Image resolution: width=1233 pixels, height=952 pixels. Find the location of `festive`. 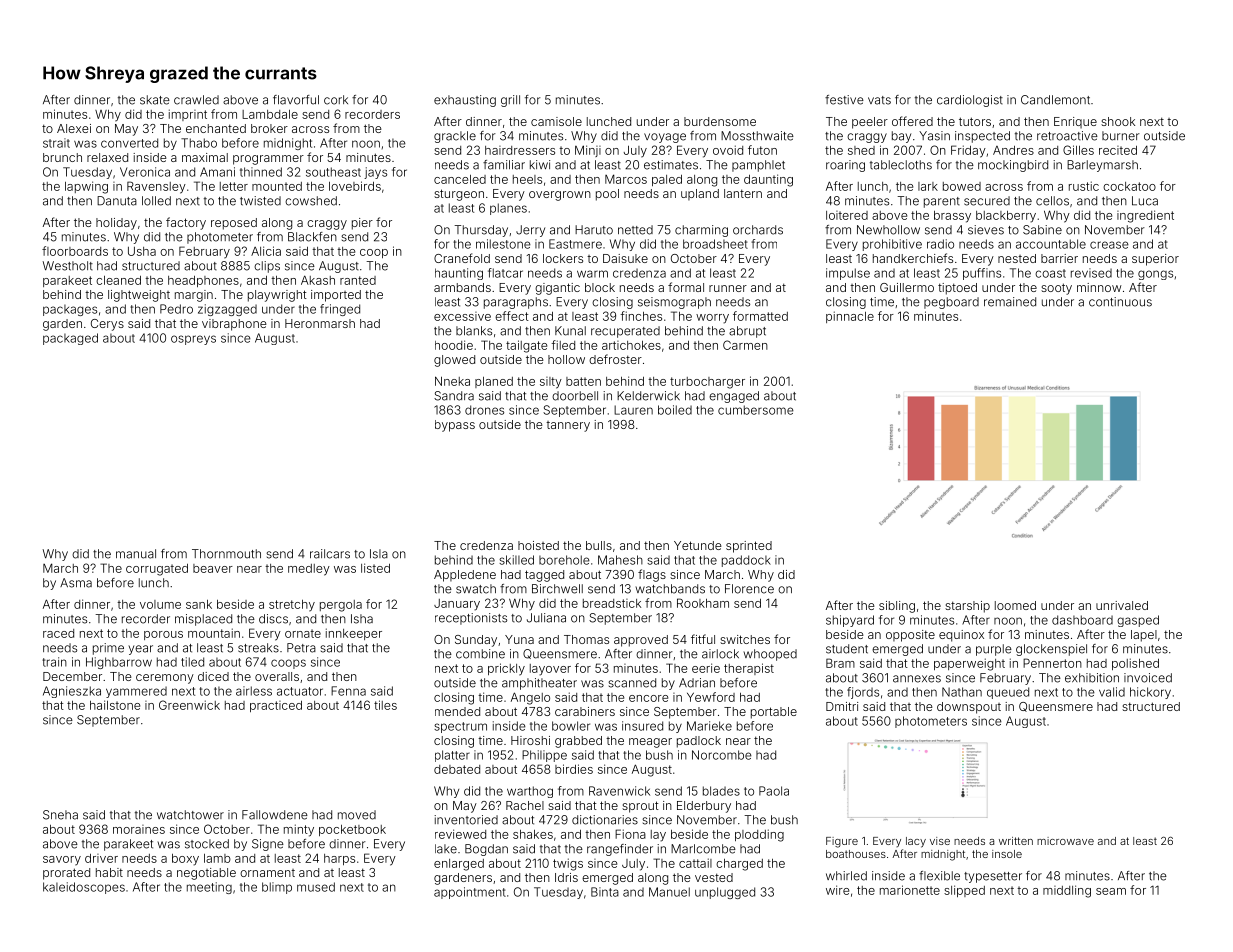

festive is located at coordinates (844, 100).
